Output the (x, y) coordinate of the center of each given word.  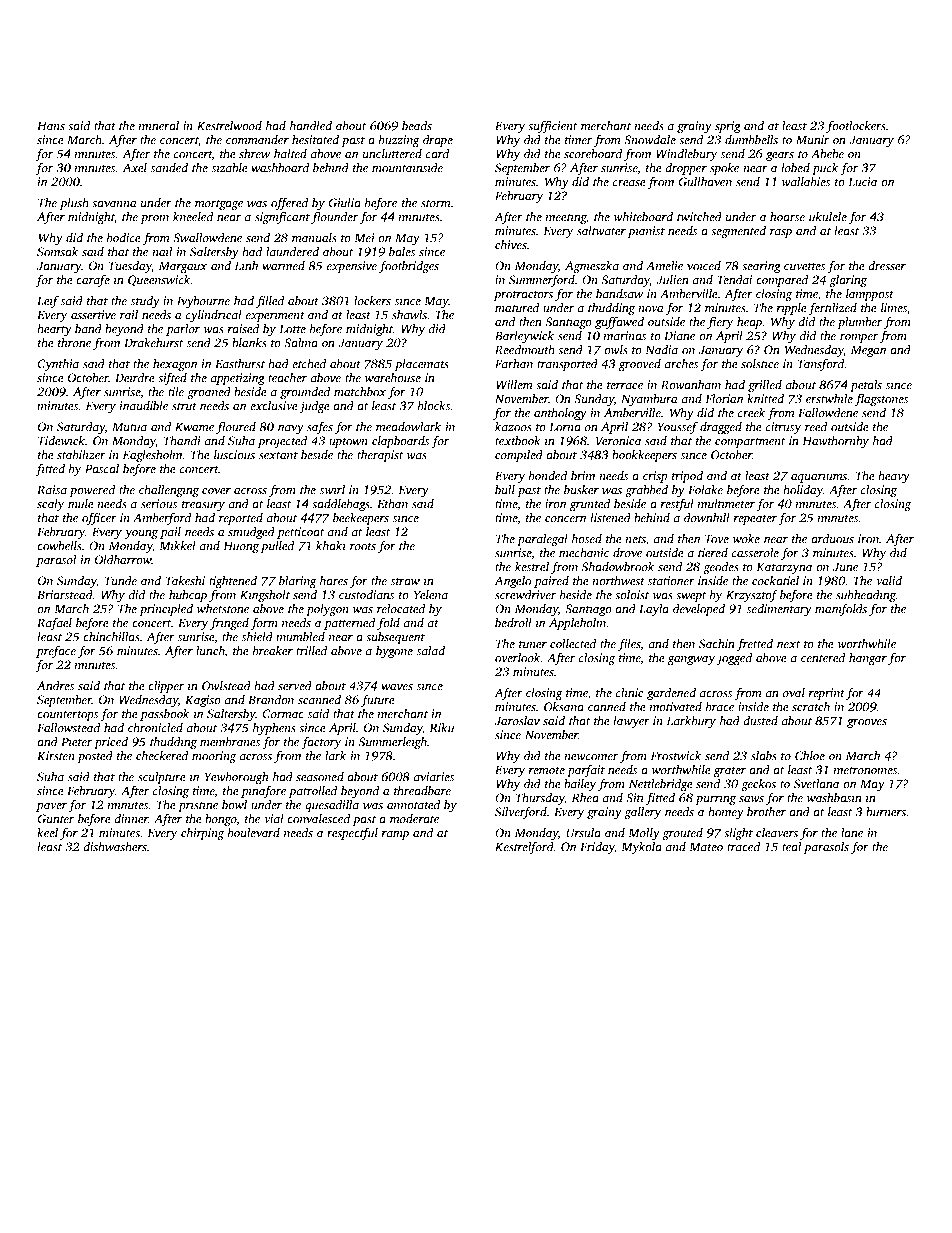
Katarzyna (784, 568)
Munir (812, 140)
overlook (518, 658)
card (437, 154)
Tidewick (61, 441)
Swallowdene (207, 238)
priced (111, 743)
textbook (518, 441)
